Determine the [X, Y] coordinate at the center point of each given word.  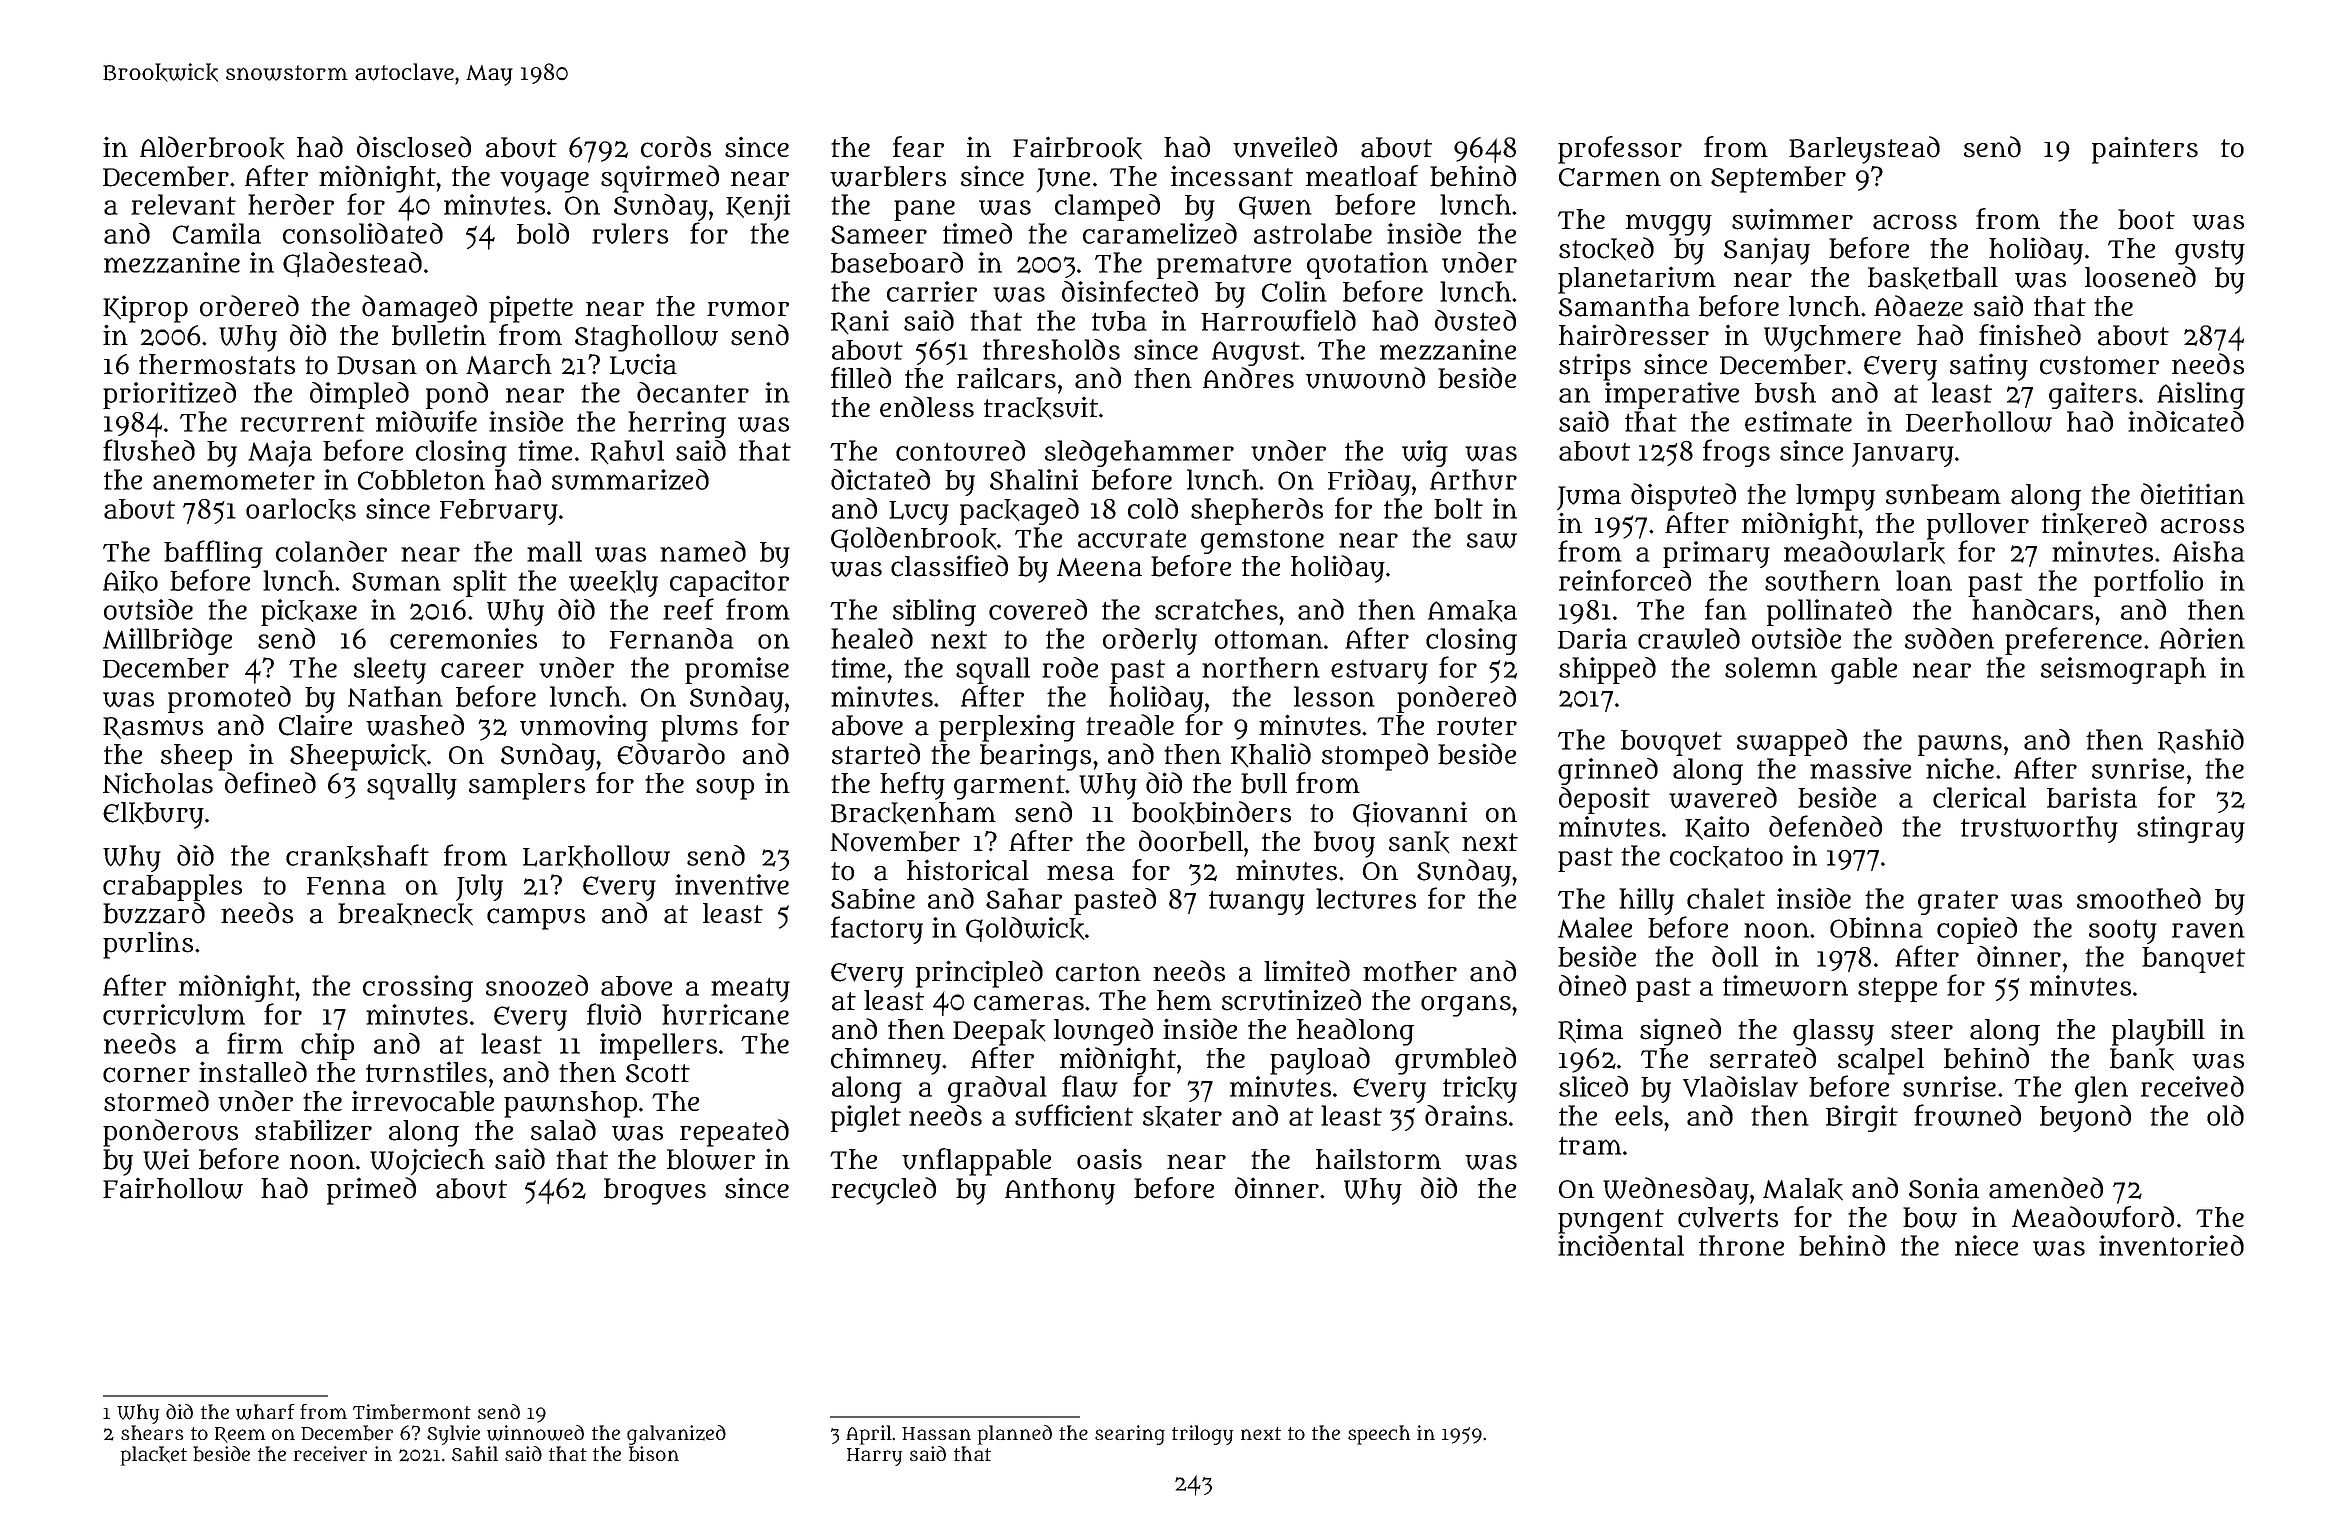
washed [415, 725]
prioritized [169, 395]
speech [1379, 1435]
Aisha [2209, 551]
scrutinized [1291, 1000]
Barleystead [1864, 150]
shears [152, 1432]
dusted [1475, 320]
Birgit [1862, 1118]
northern [1261, 667]
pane [924, 210]
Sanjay [1767, 251]
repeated [734, 1133]
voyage [544, 182]
